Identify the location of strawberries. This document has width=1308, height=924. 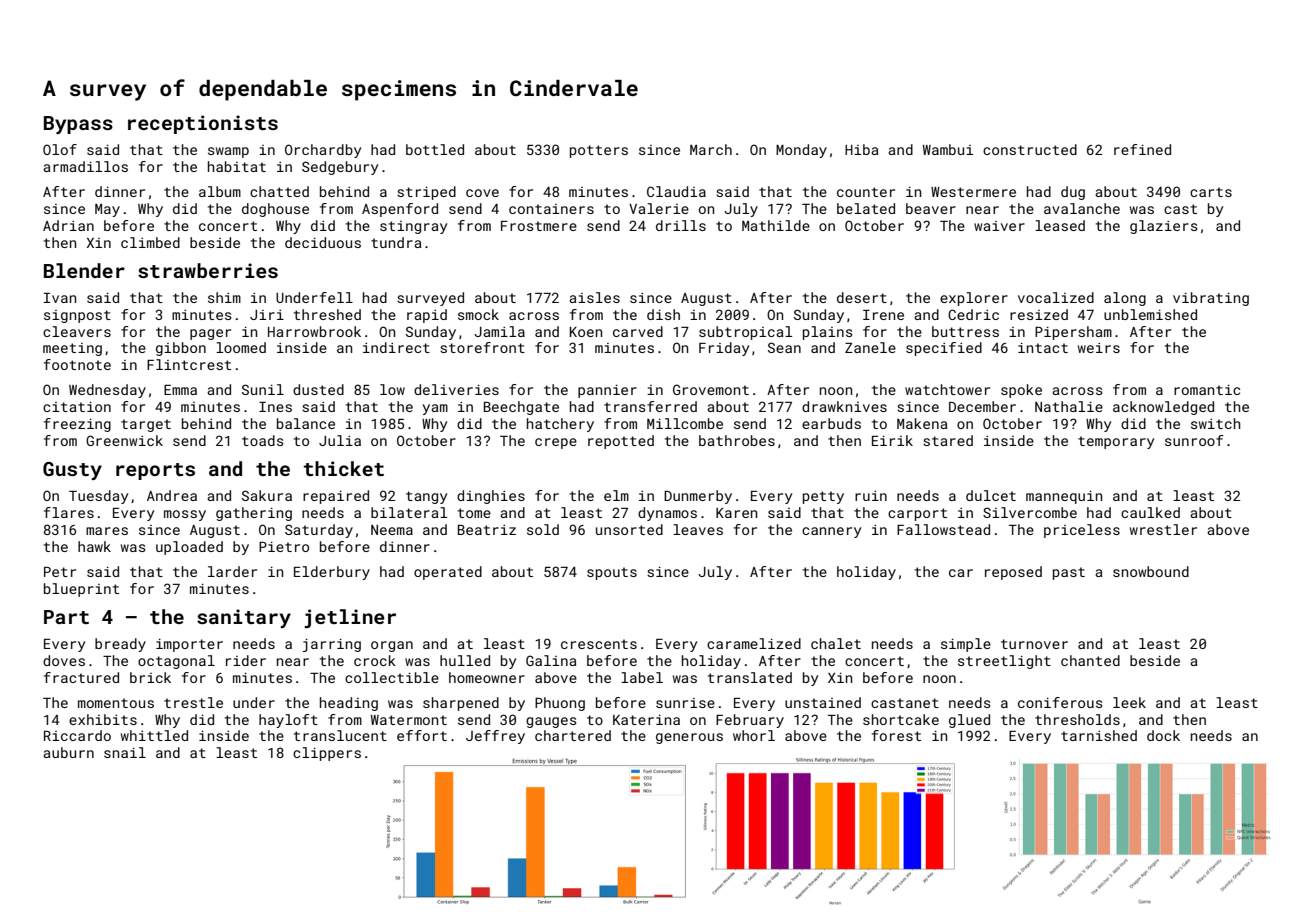
(208, 270).
